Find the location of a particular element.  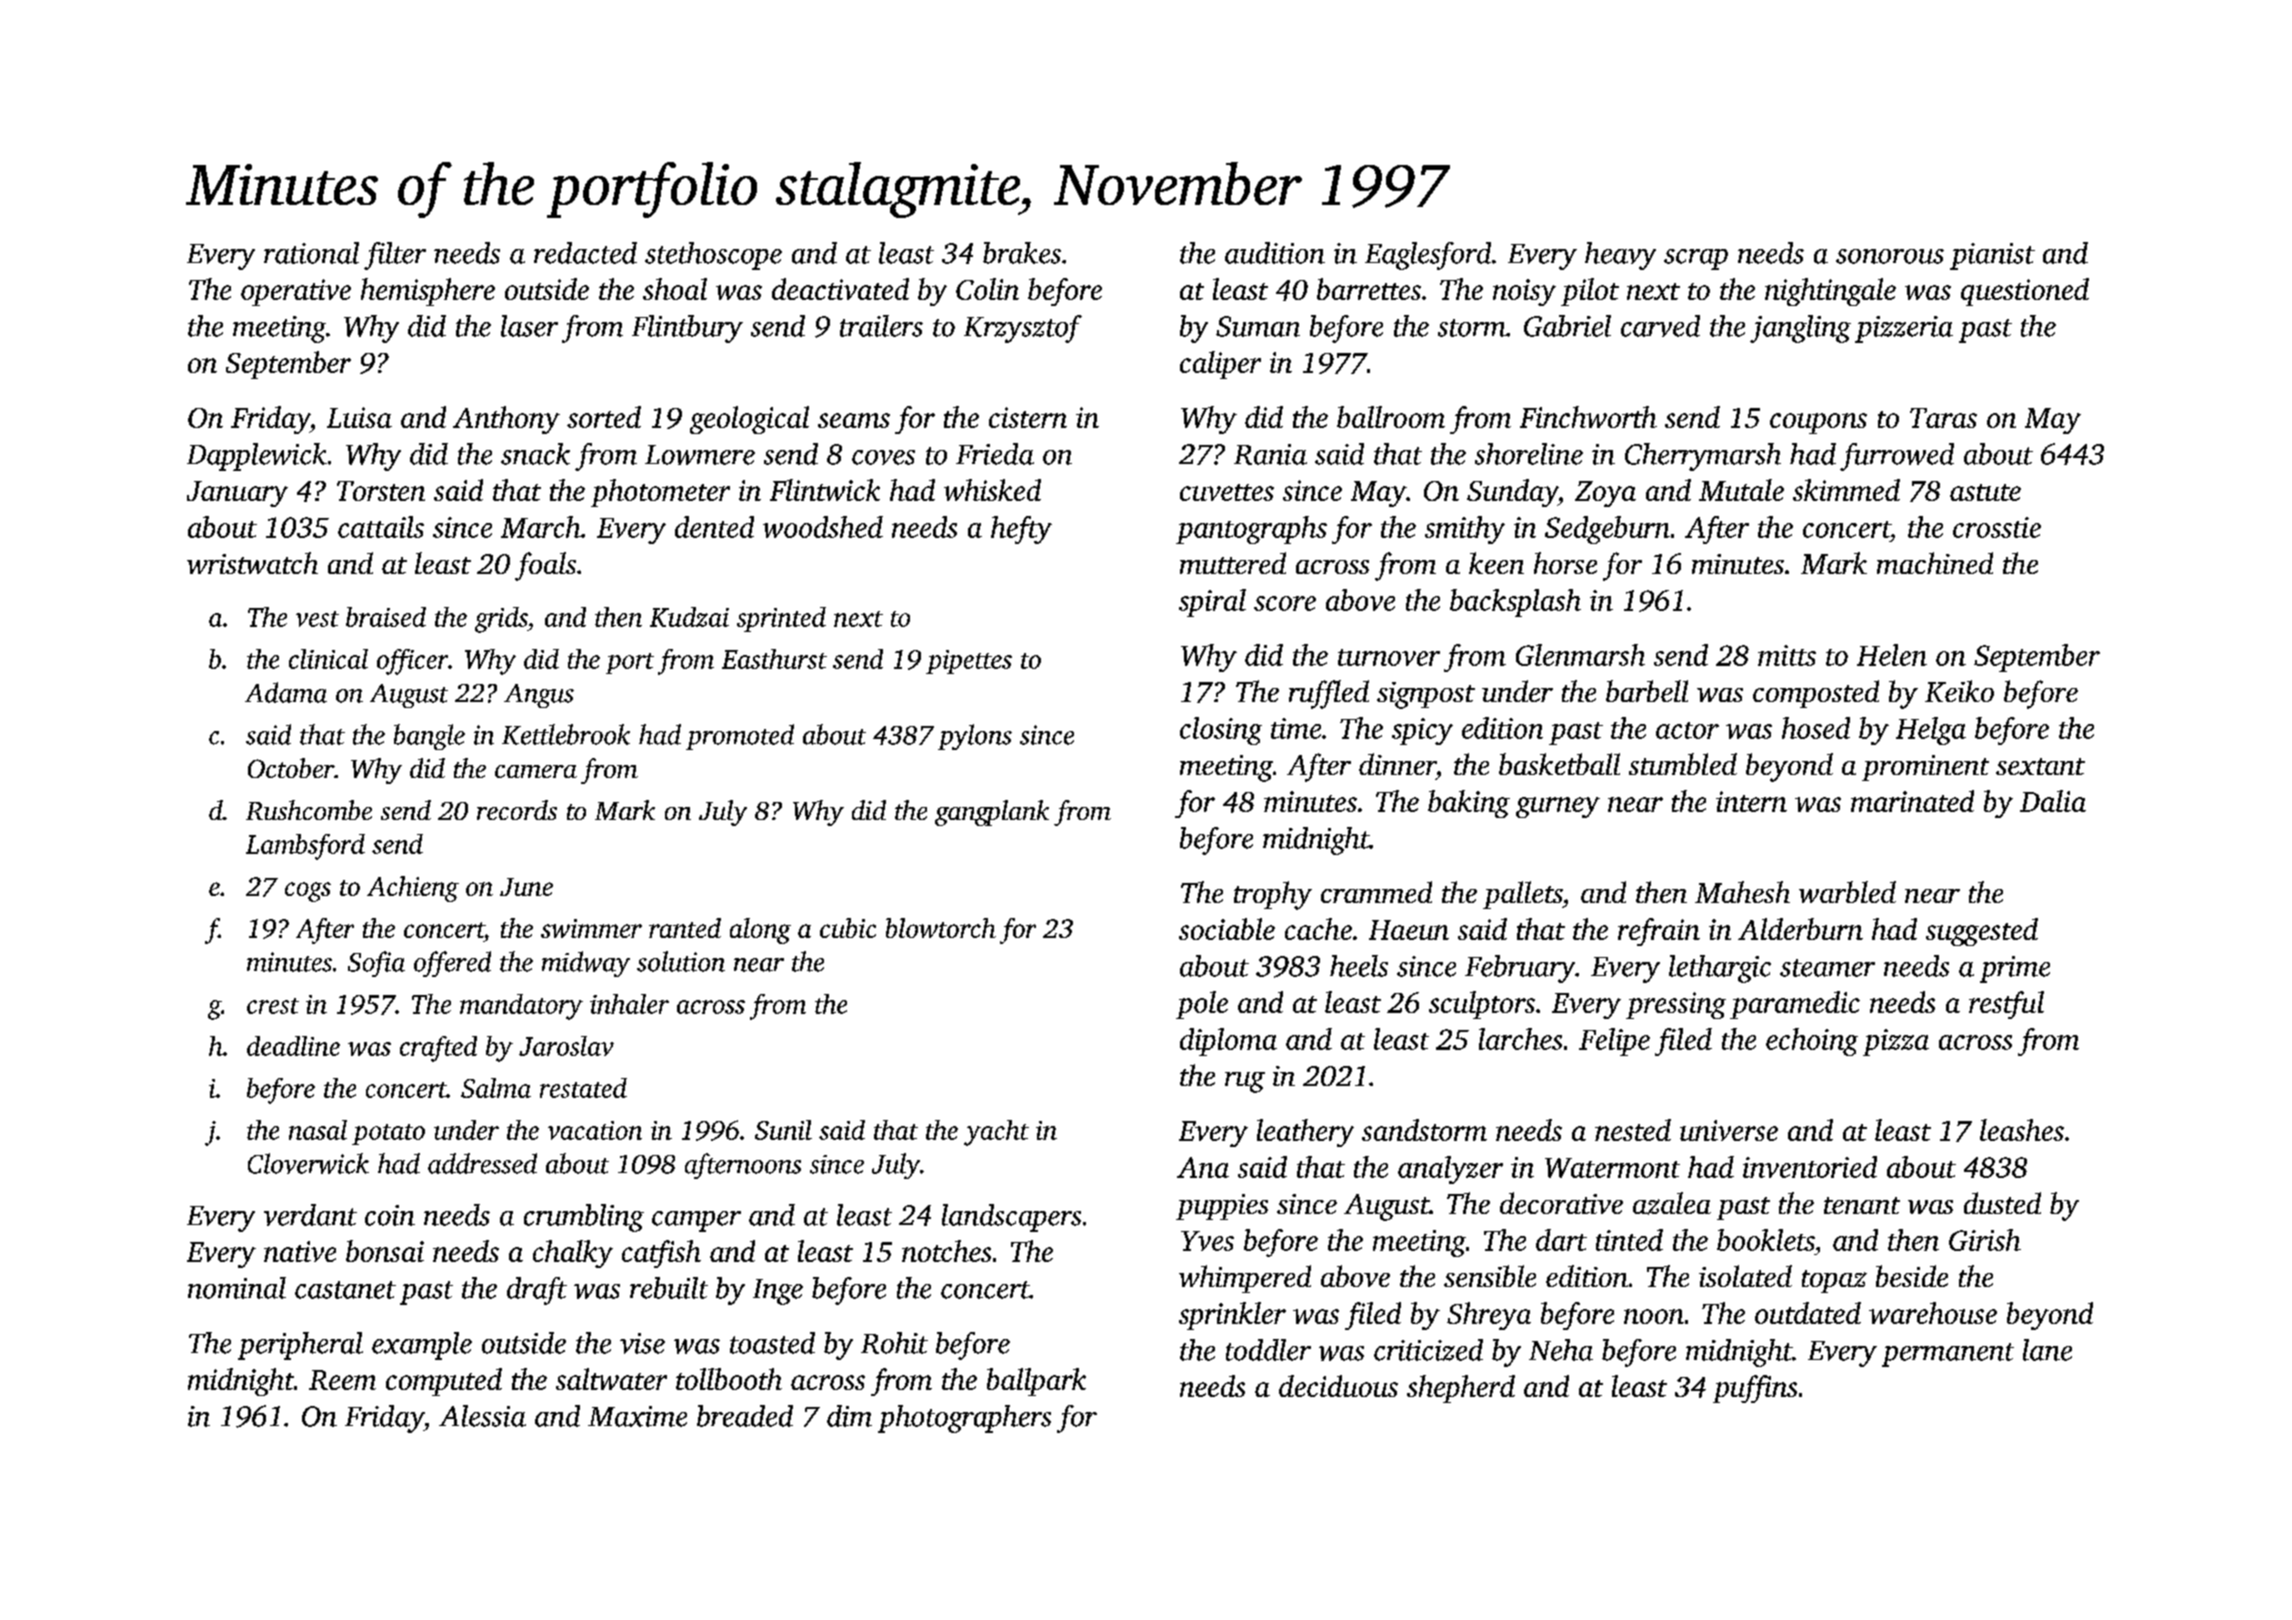

June is located at coordinates (526, 887).
